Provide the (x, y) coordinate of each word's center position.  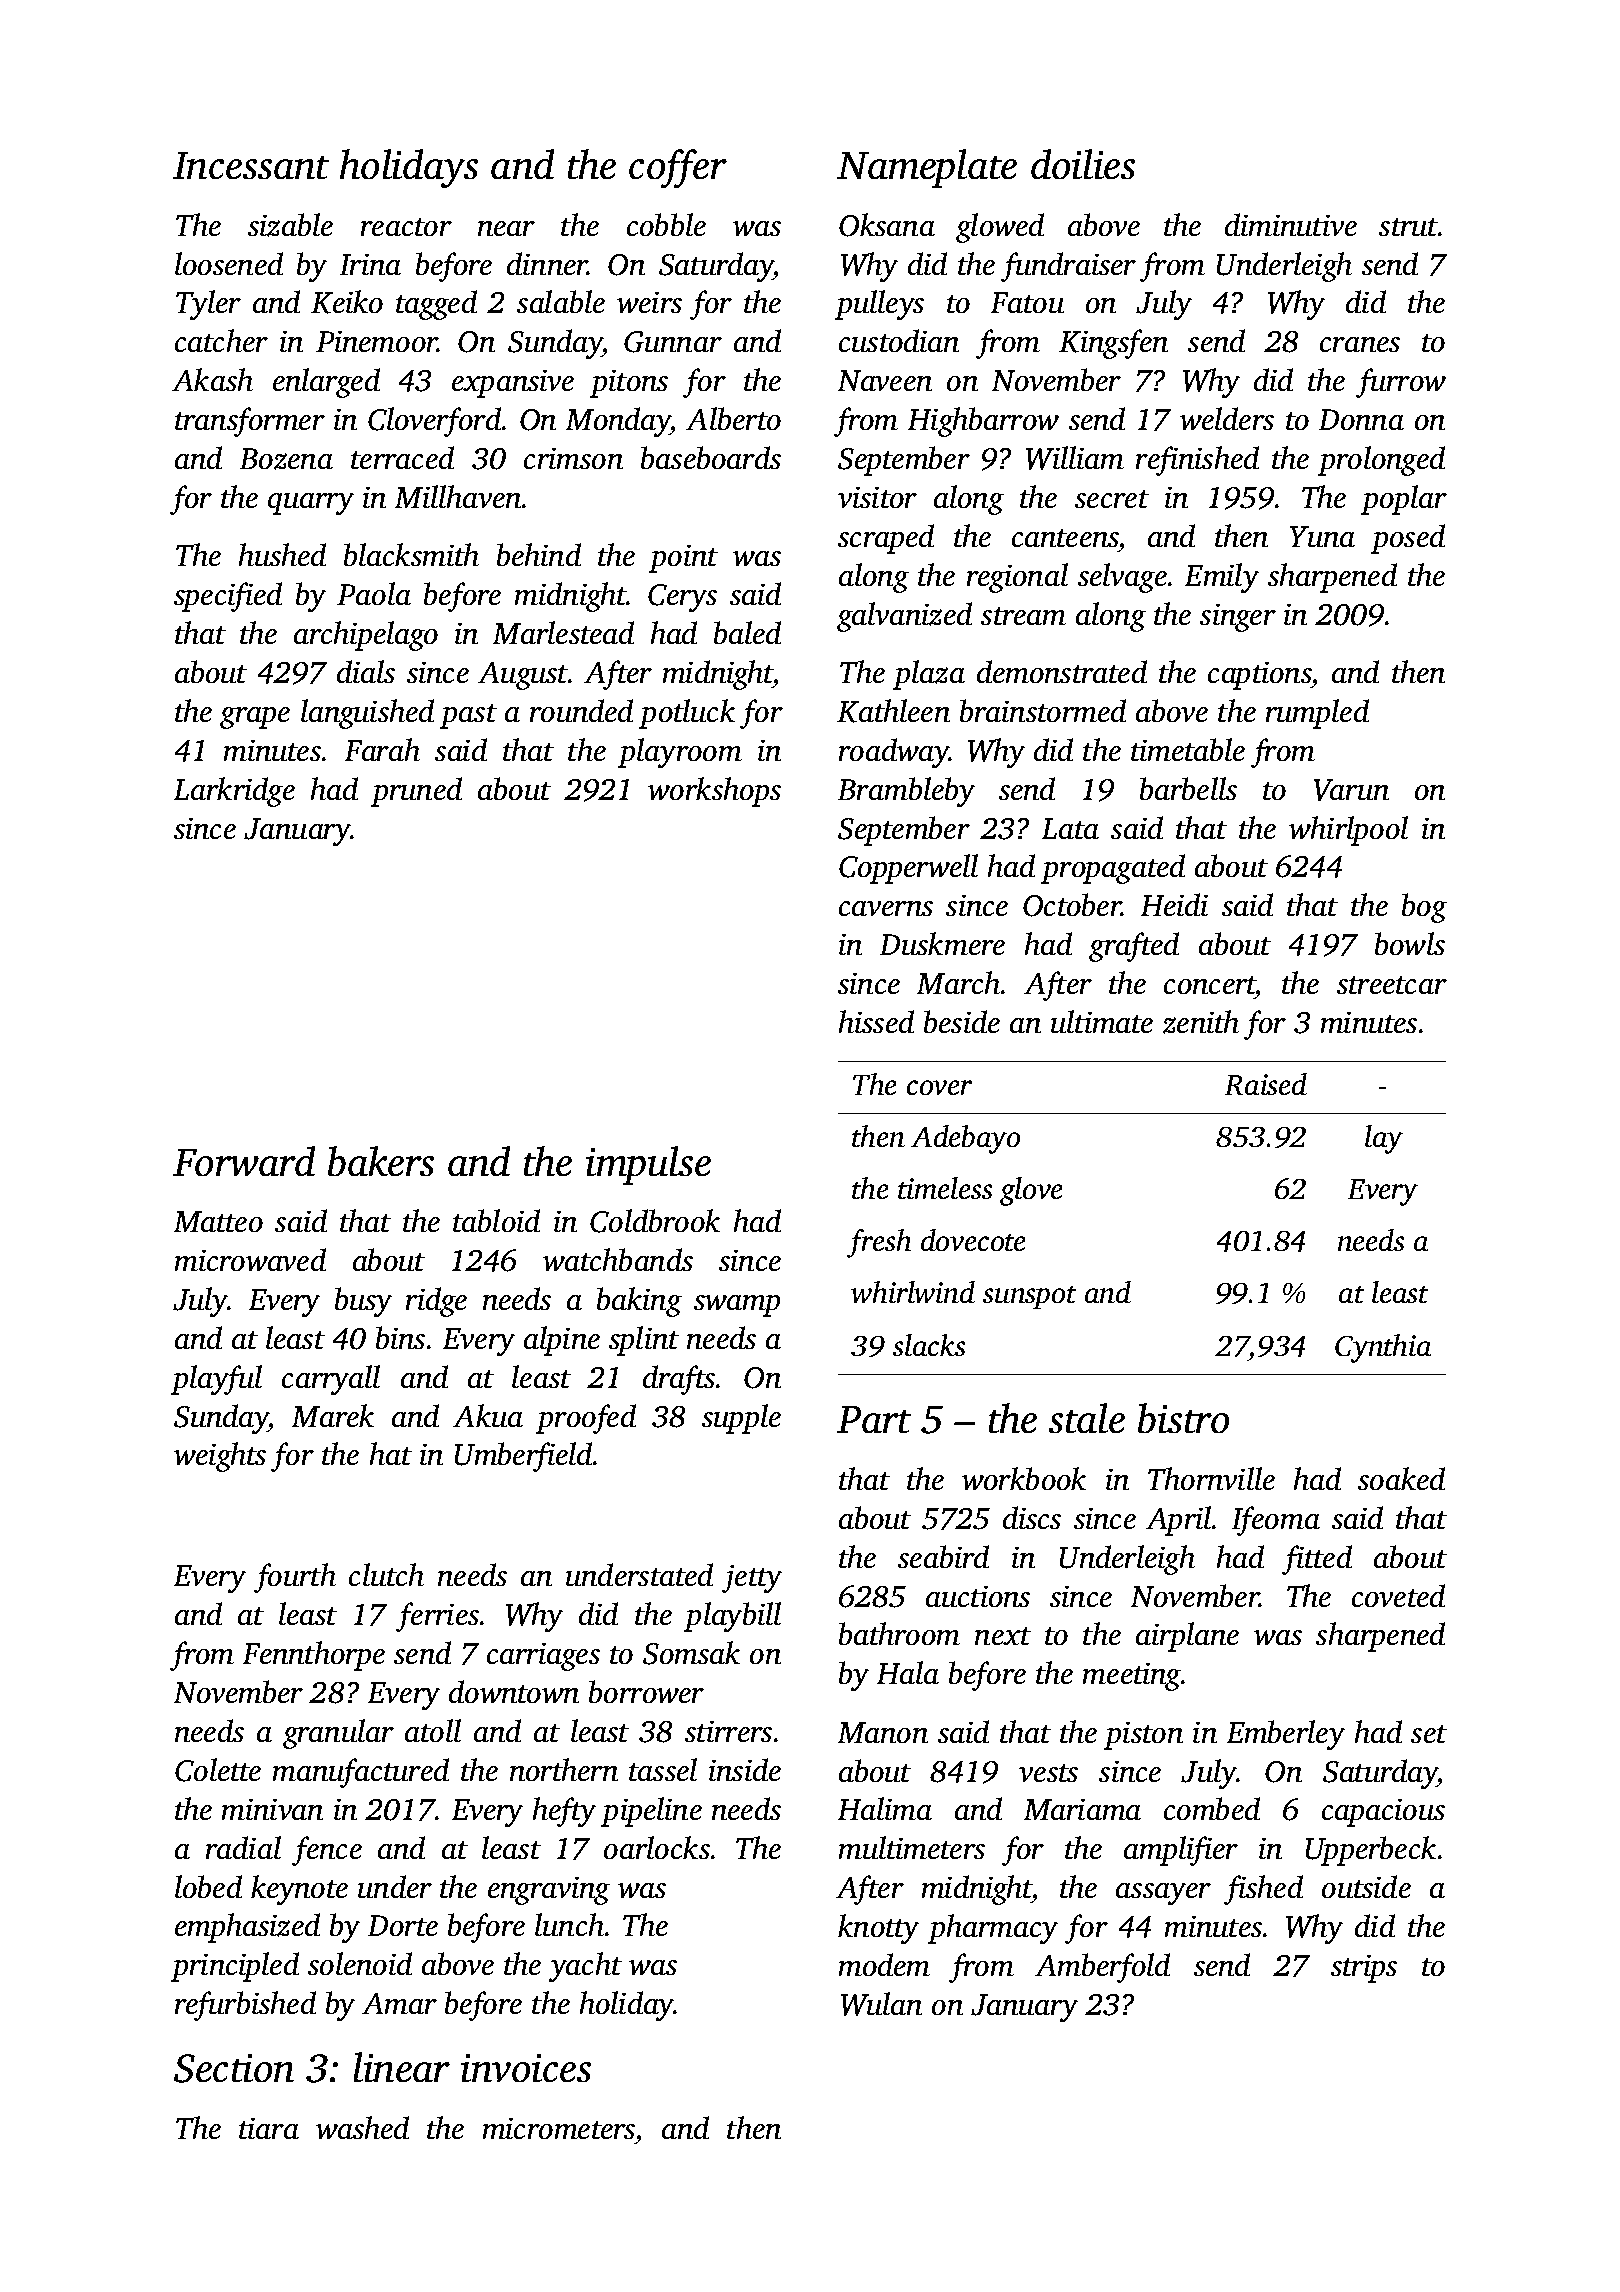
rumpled (1317, 714)
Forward (244, 1161)
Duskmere (942, 943)
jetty (752, 1579)
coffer (678, 168)
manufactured (361, 1773)
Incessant (251, 165)
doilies (1083, 164)
